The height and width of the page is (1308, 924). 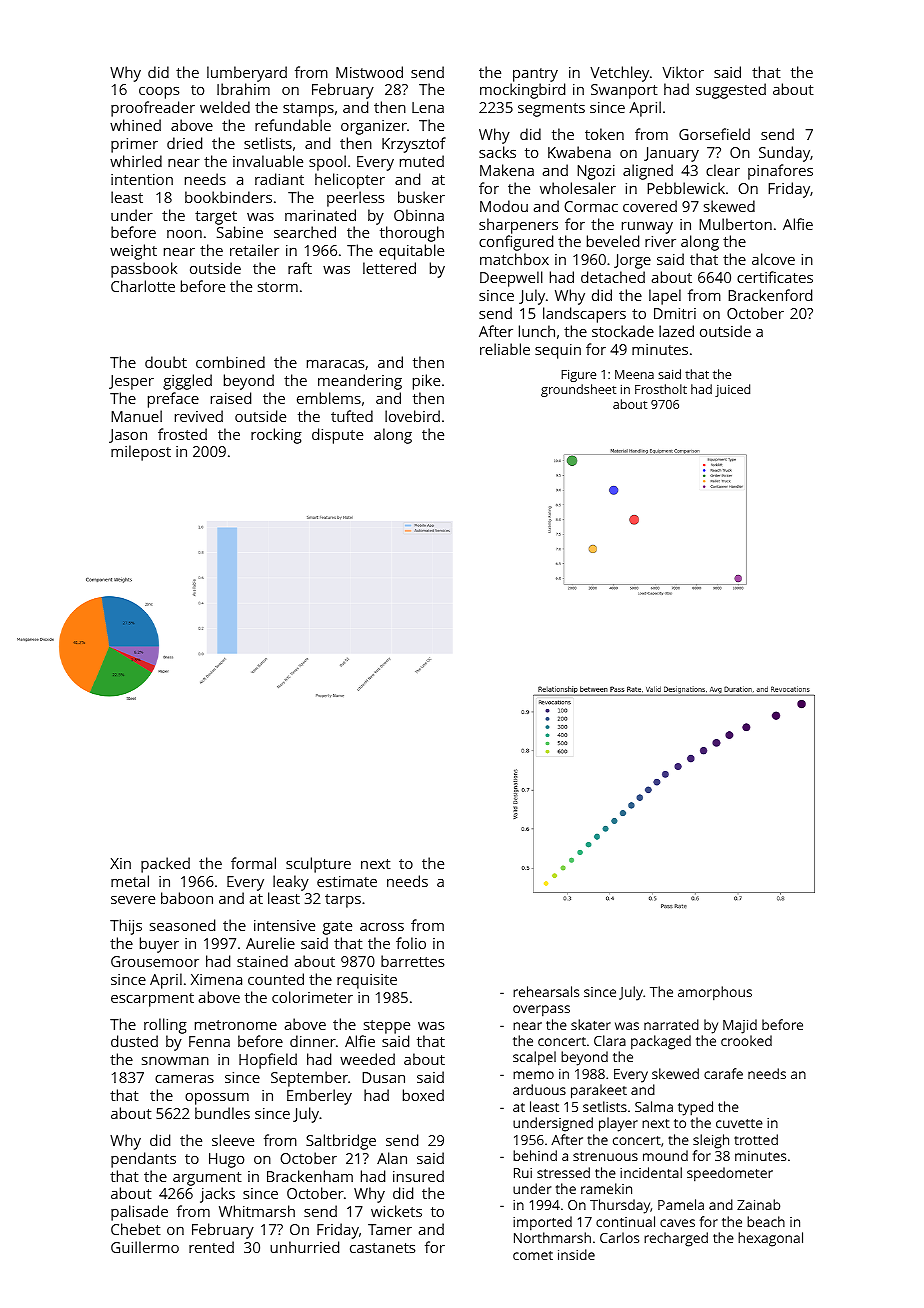 What do you see at coordinates (211, 1247) in the page?
I see `rented` at bounding box center [211, 1247].
